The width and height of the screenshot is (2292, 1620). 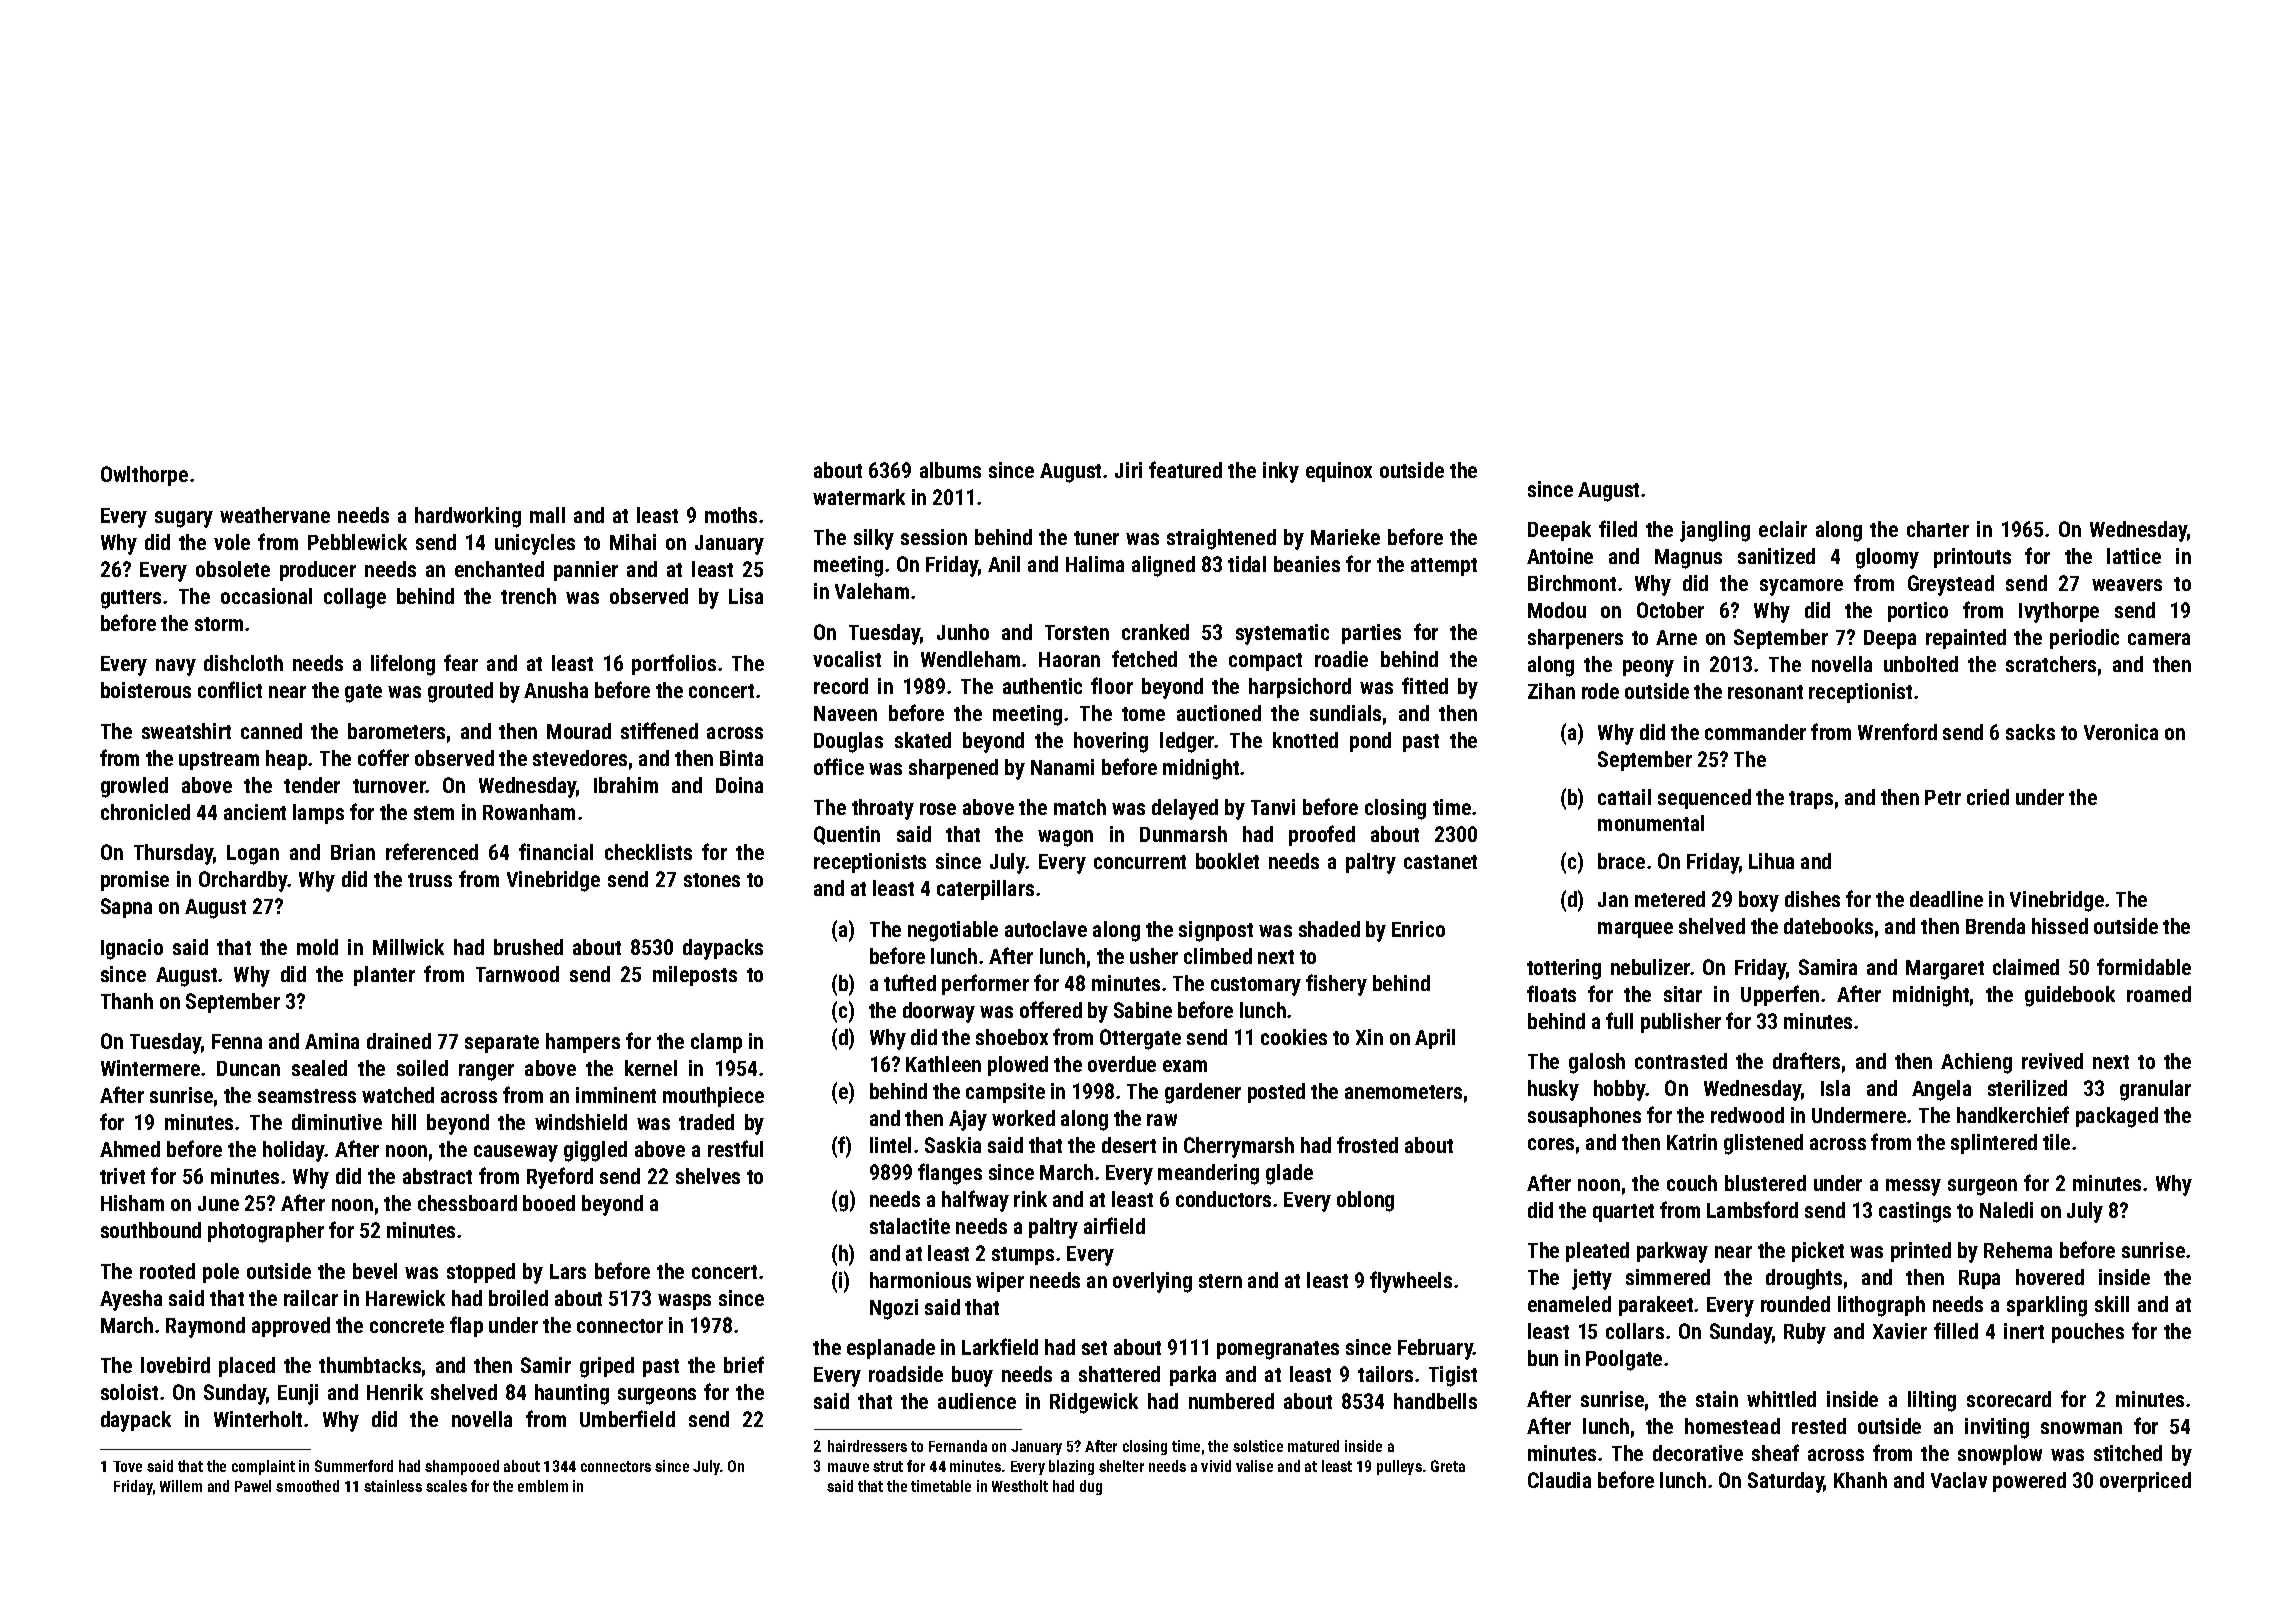 What do you see at coordinates (1183, 834) in the screenshot?
I see `Dunmarsh` at bounding box center [1183, 834].
